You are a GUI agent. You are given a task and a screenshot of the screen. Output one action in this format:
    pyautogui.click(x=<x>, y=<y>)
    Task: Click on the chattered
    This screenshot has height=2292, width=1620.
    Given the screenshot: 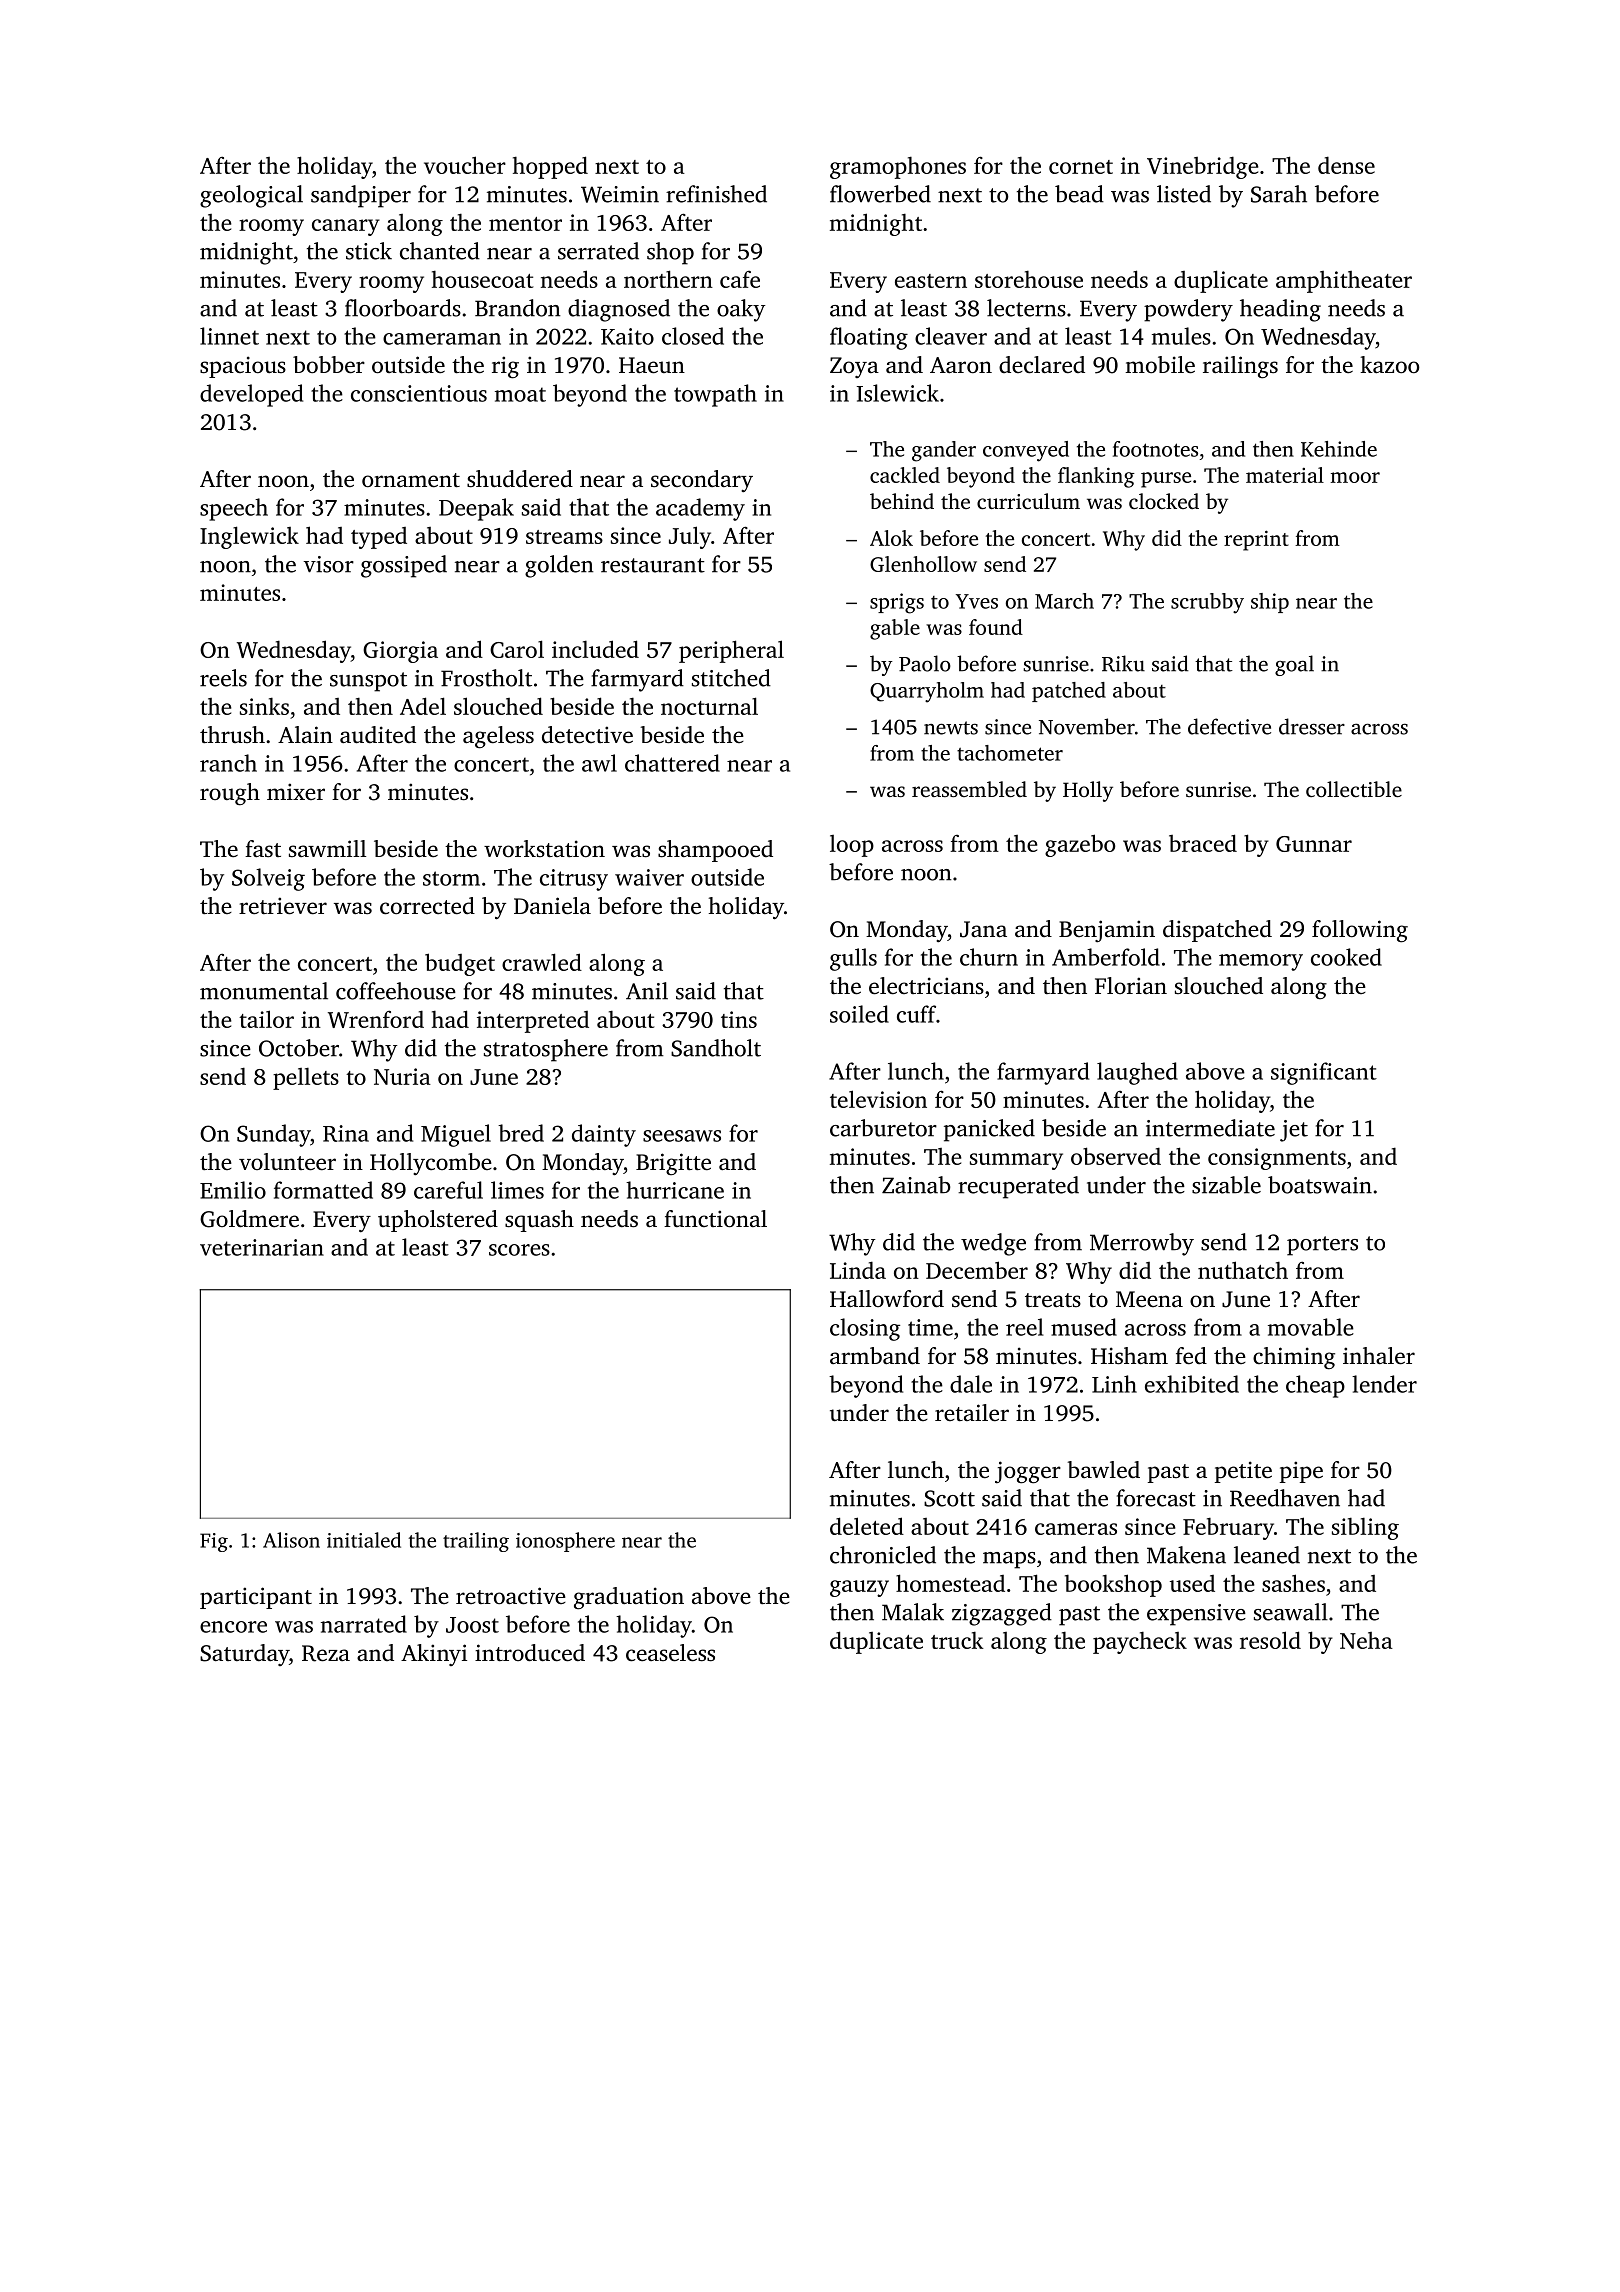 What is the action you would take?
    pyautogui.click(x=672, y=763)
